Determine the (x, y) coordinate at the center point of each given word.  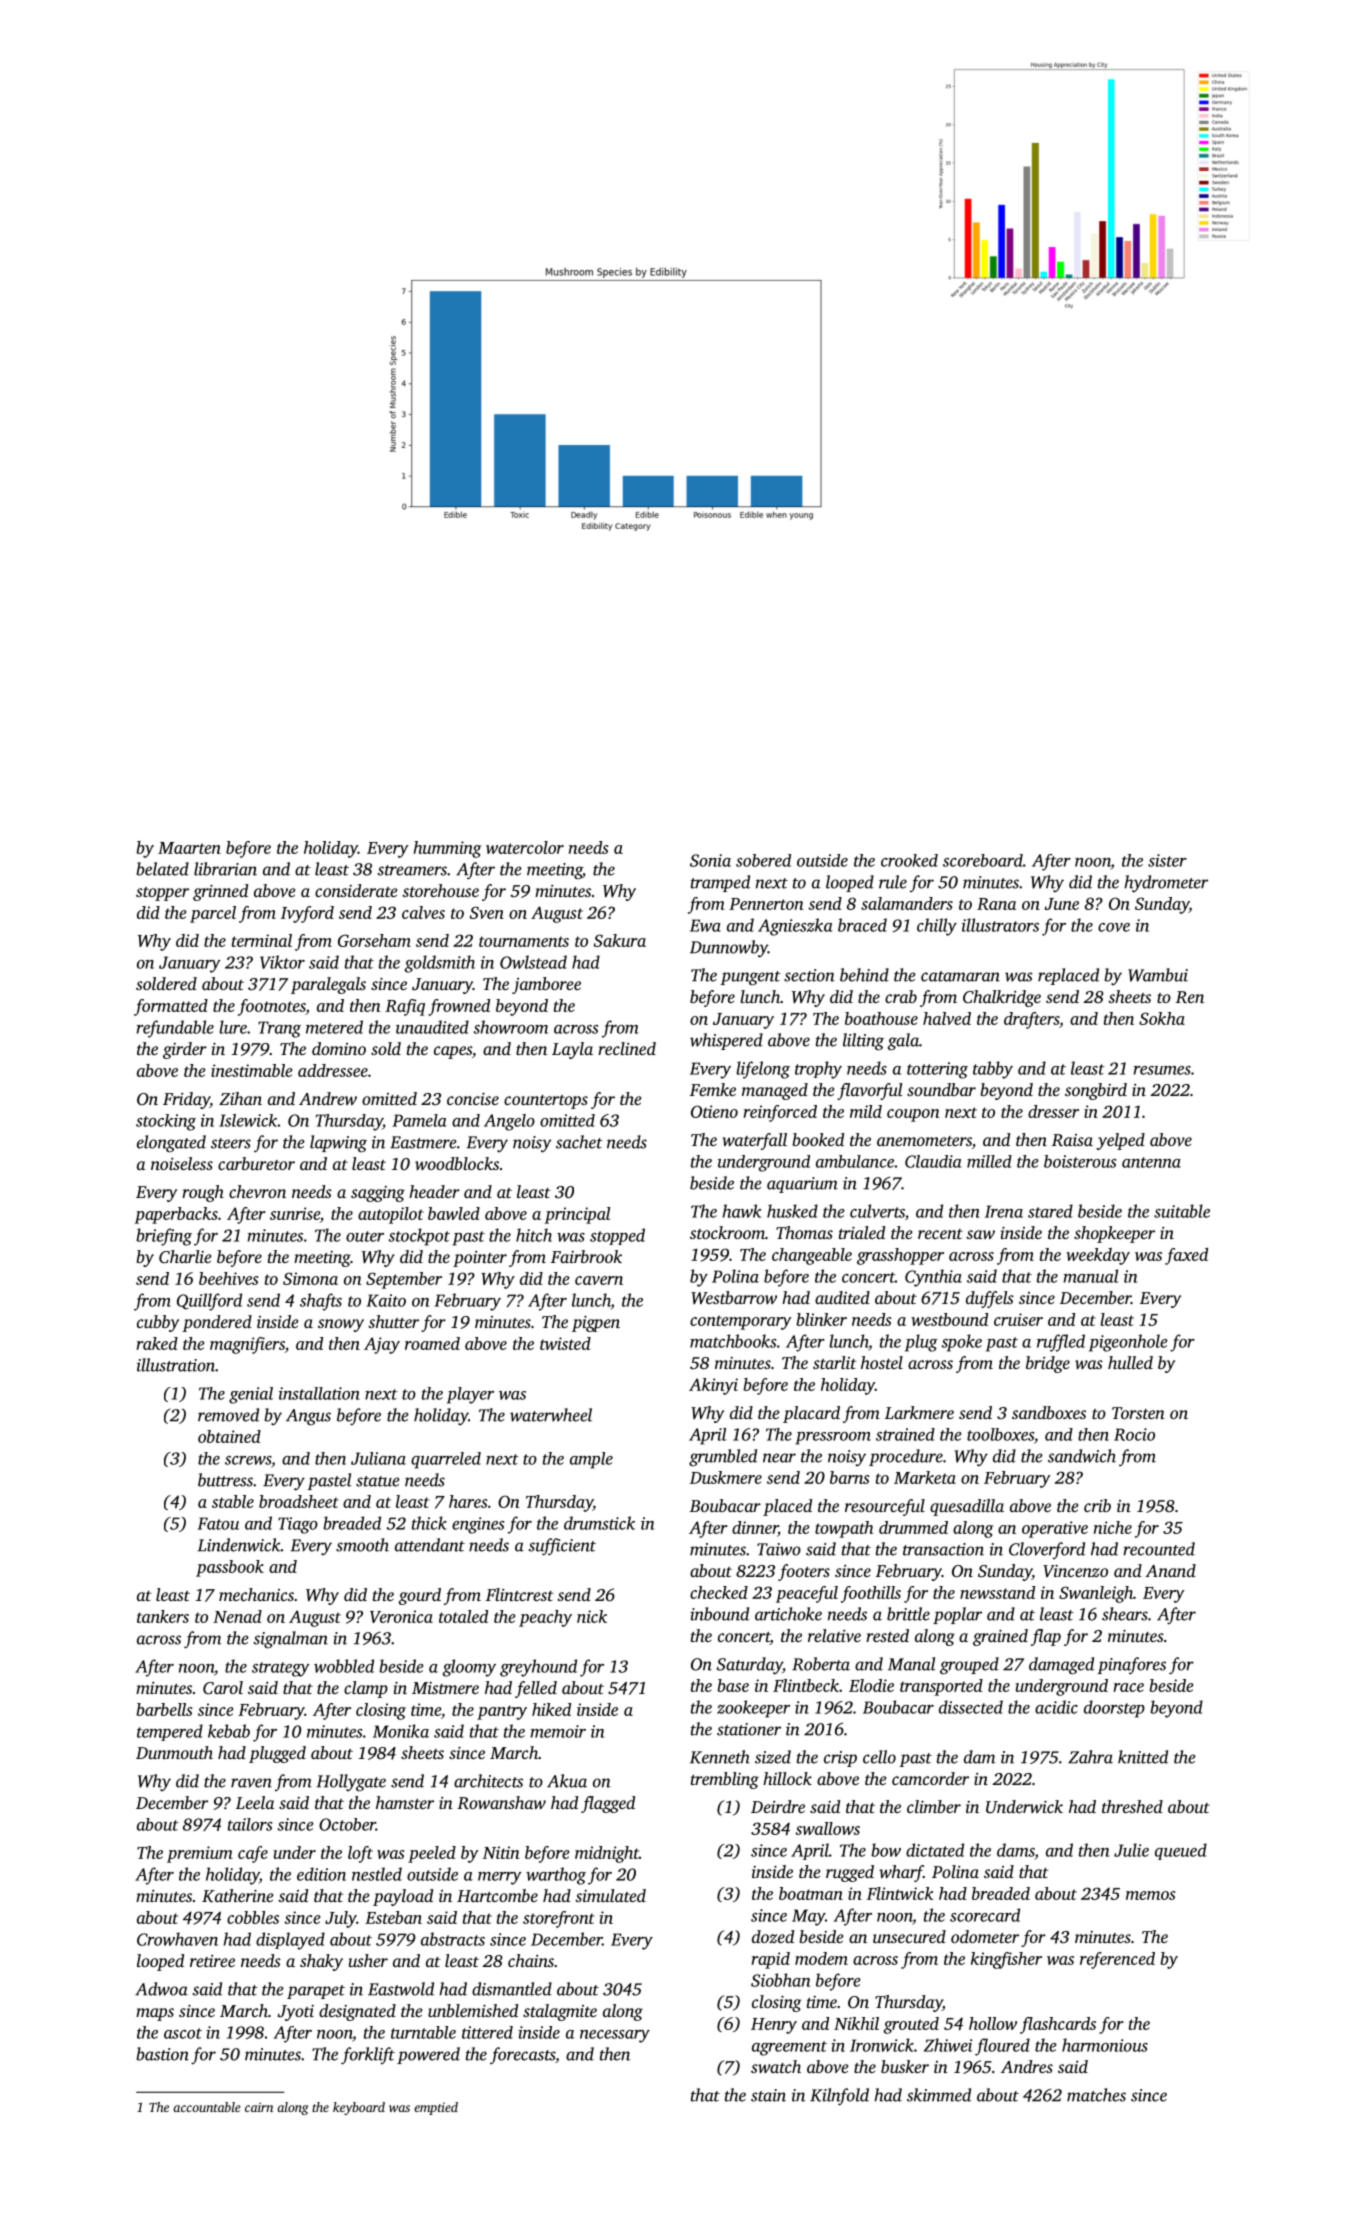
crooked (909, 860)
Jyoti (296, 2013)
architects (488, 1781)
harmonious (1105, 2045)
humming (447, 849)
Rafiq (405, 1007)
